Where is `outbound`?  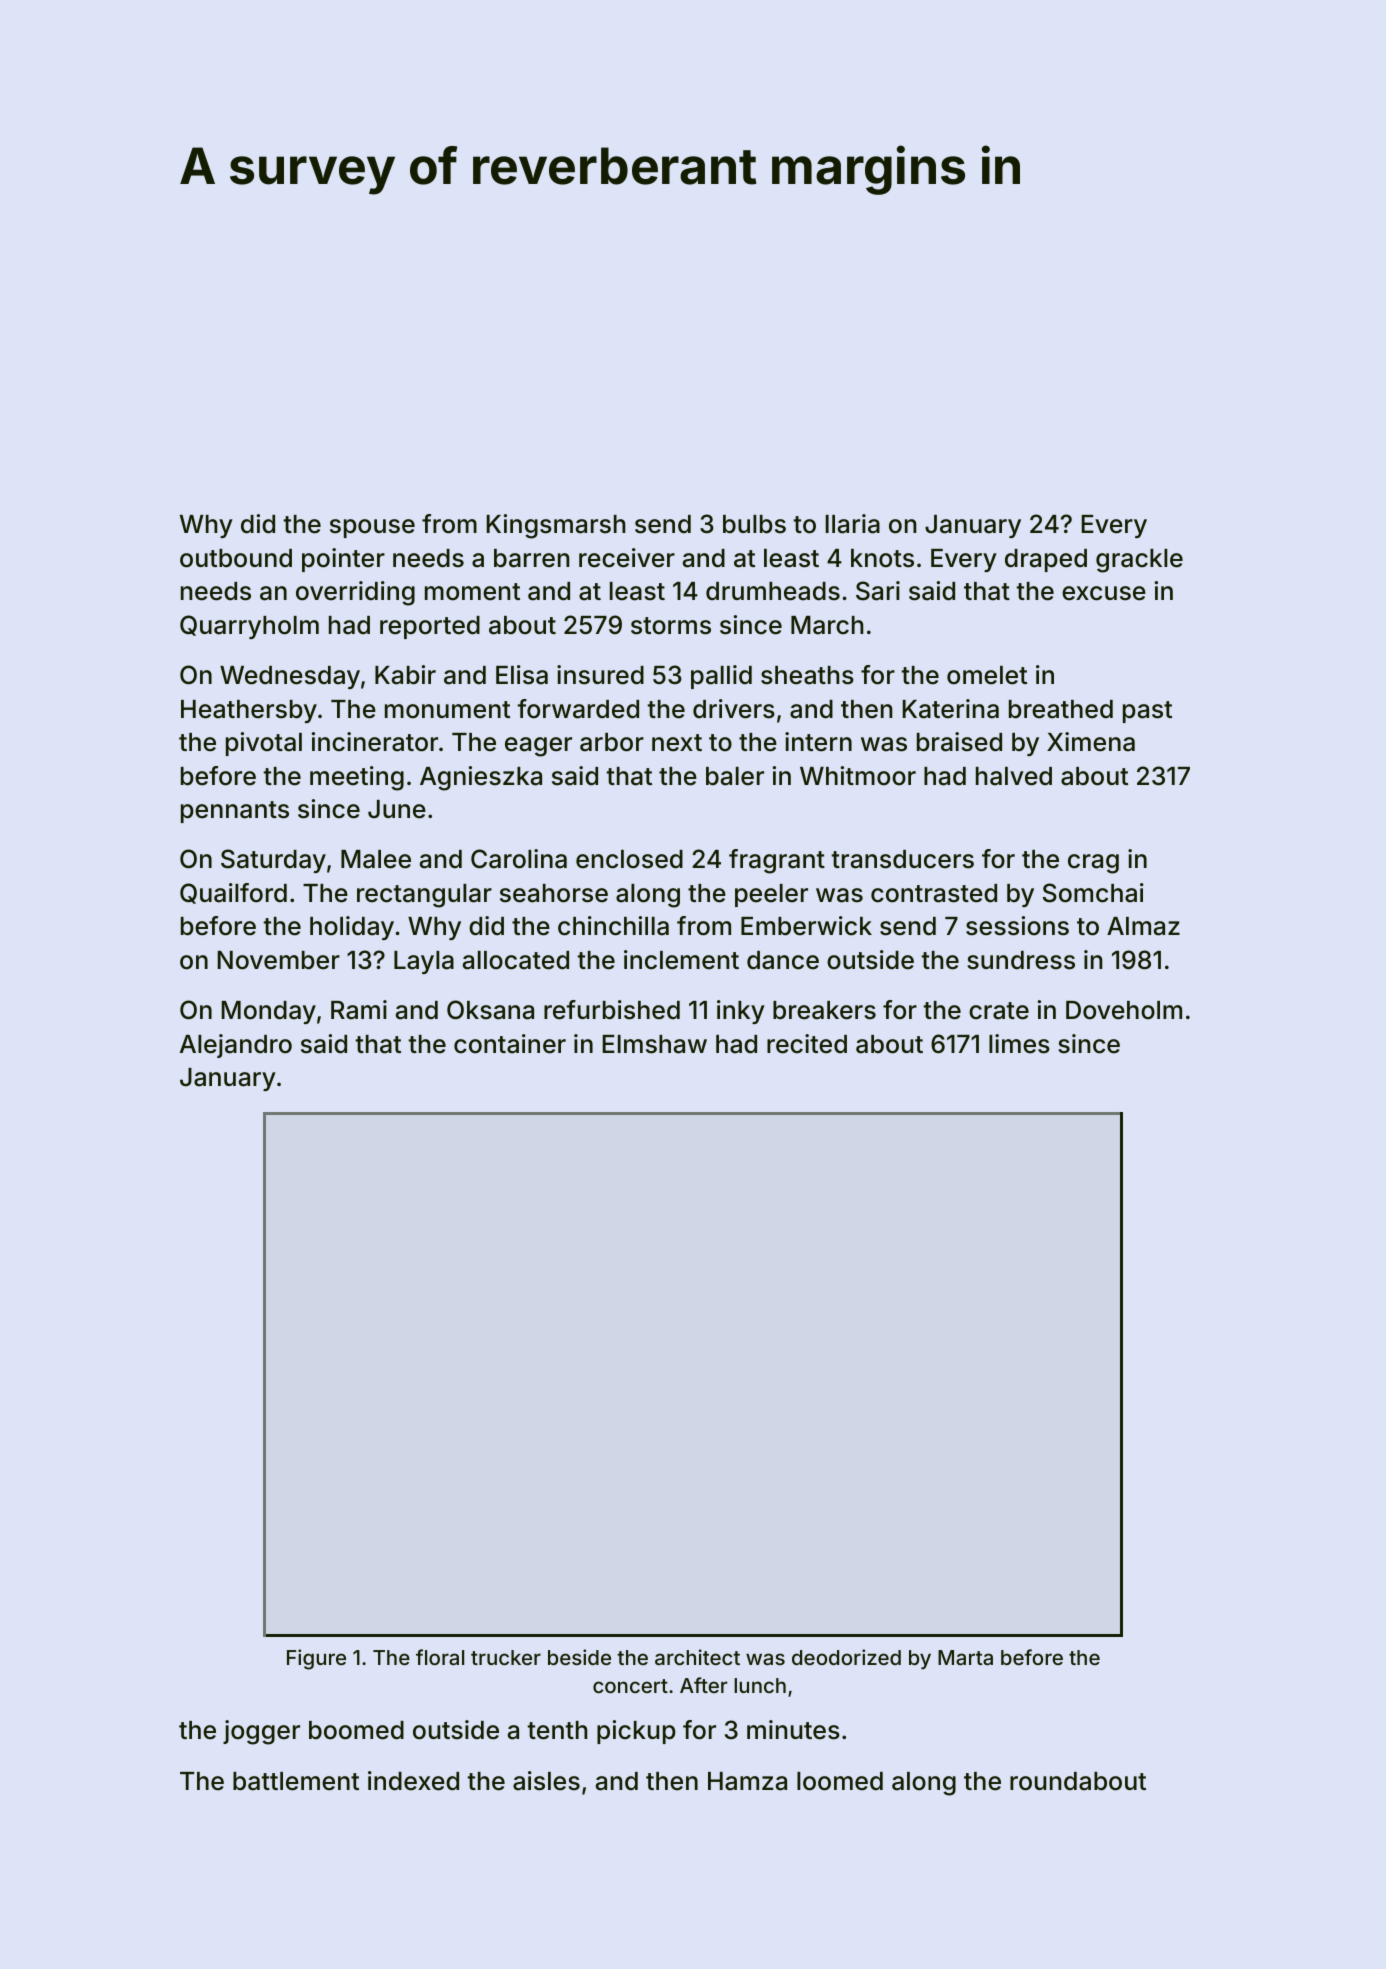
outbound is located at coordinates (236, 558).
